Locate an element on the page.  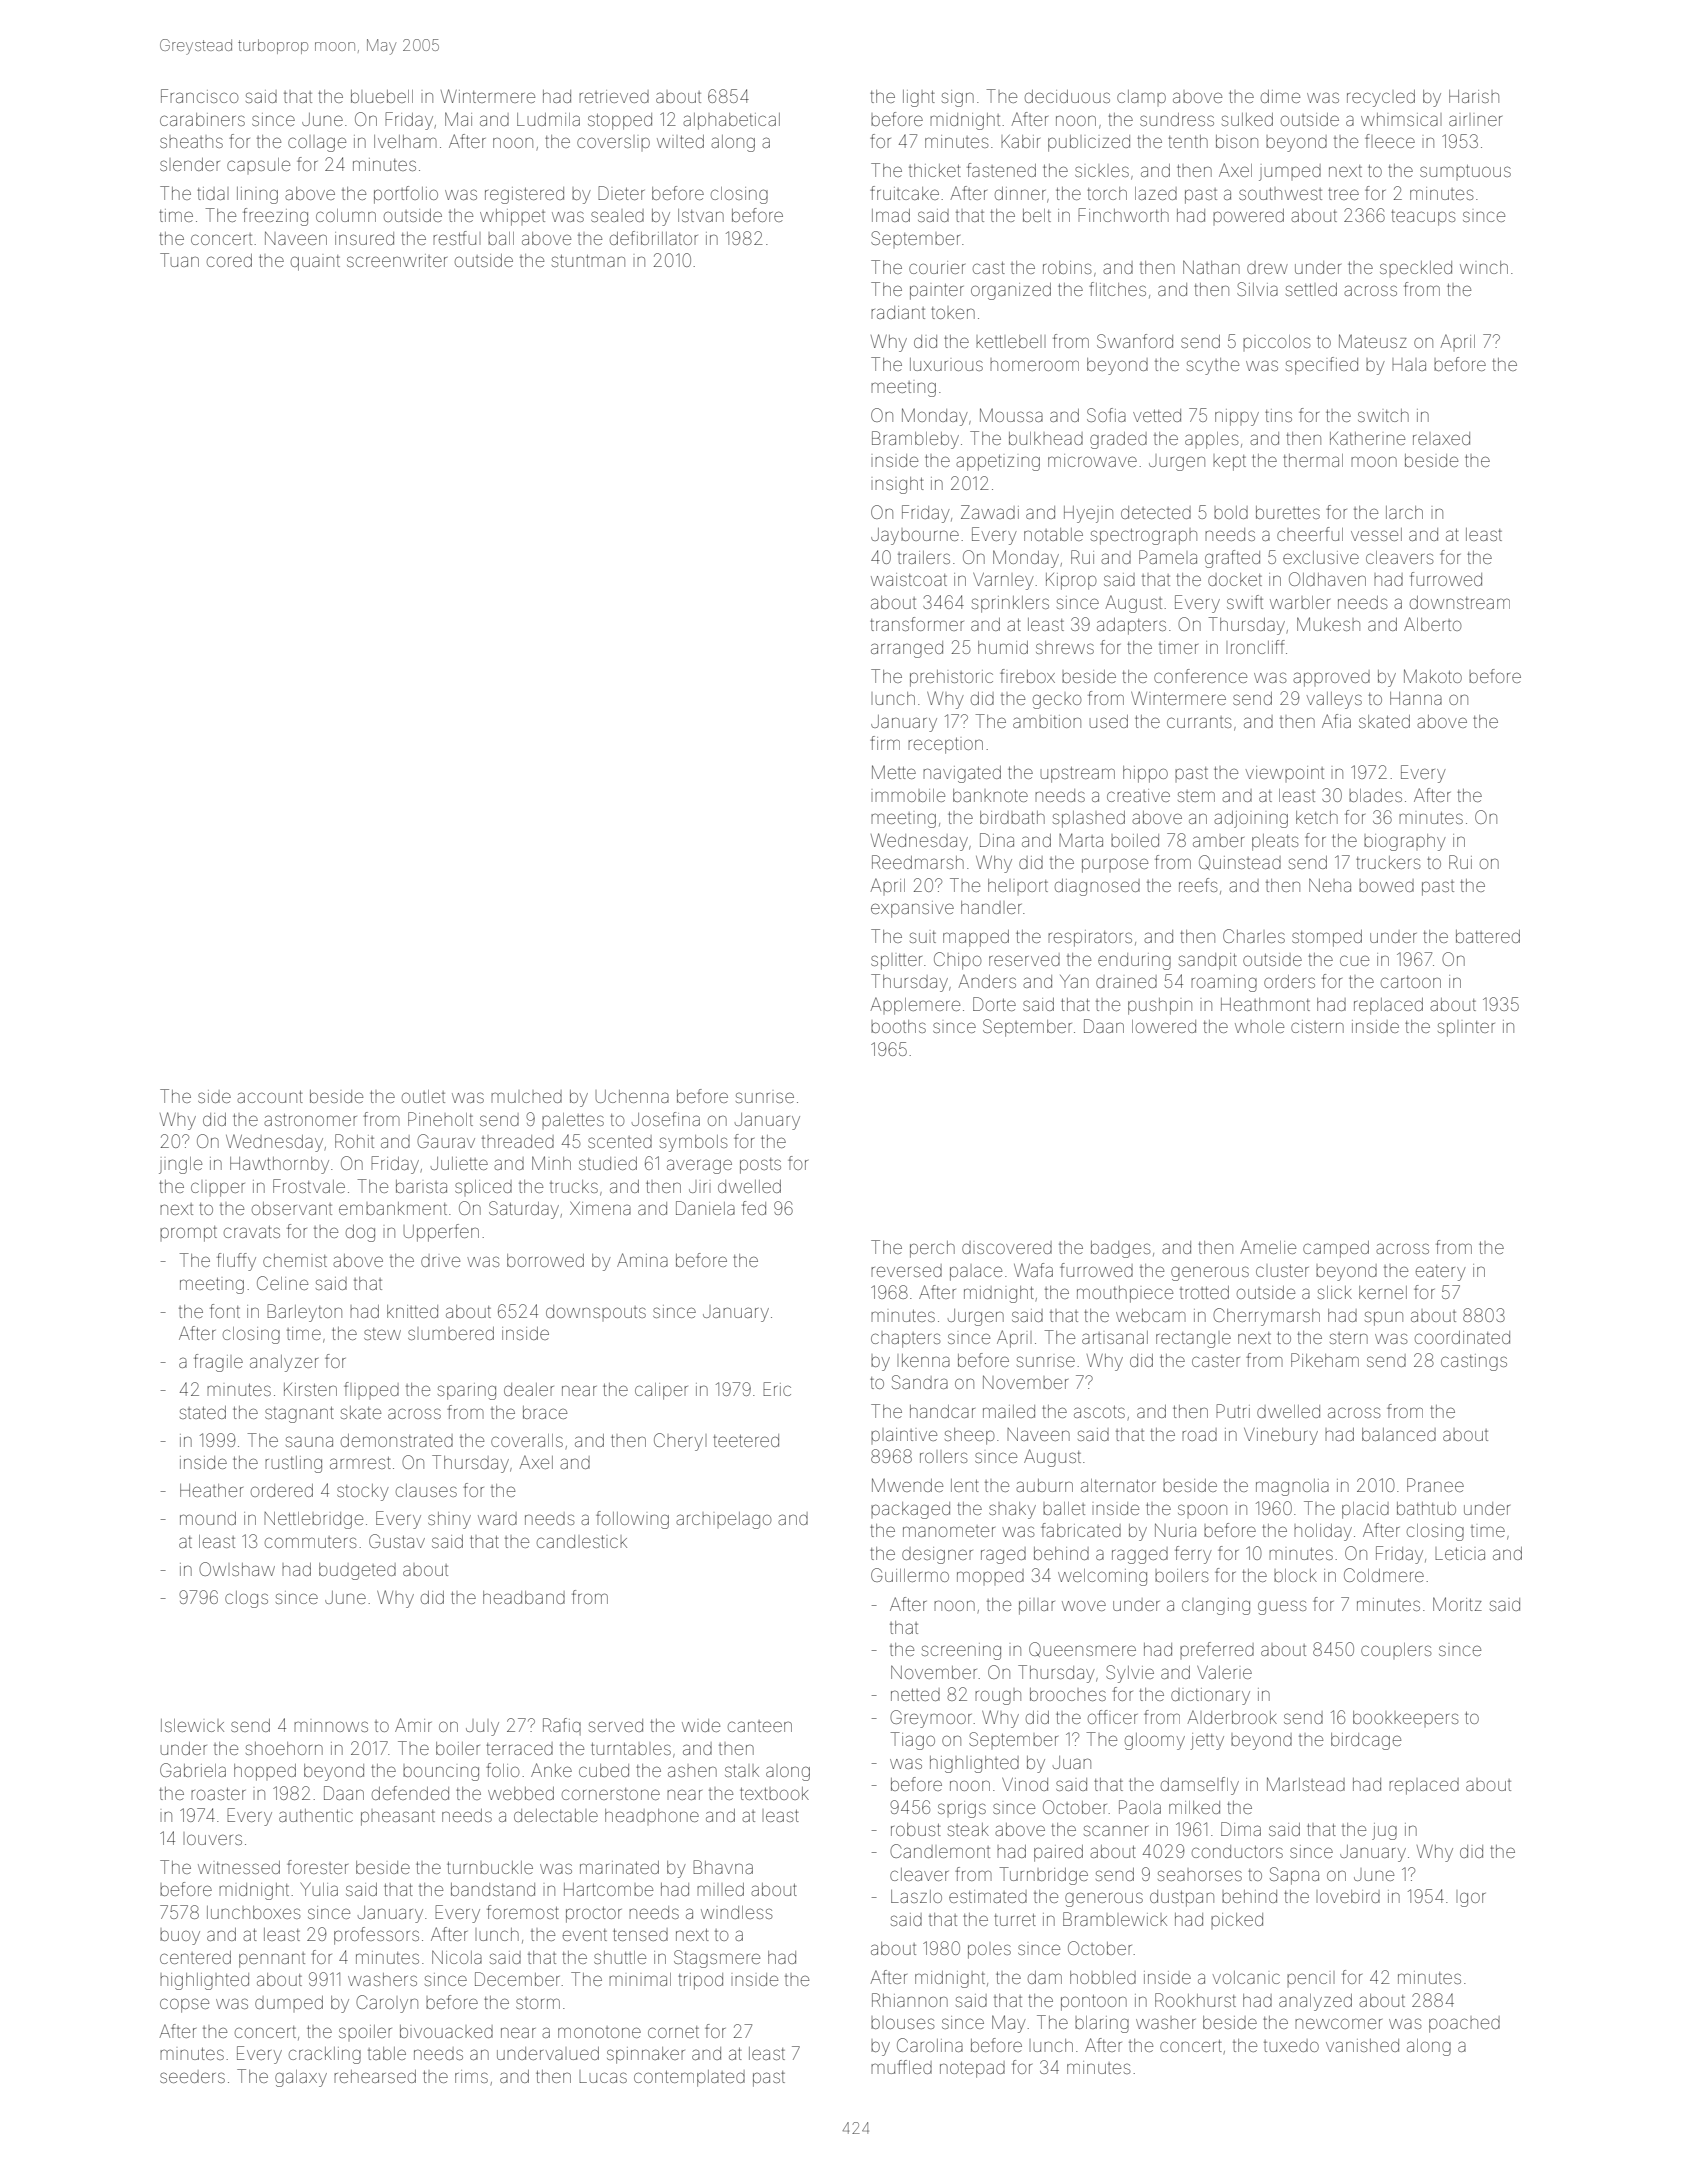
birdbath is located at coordinates (1012, 817).
